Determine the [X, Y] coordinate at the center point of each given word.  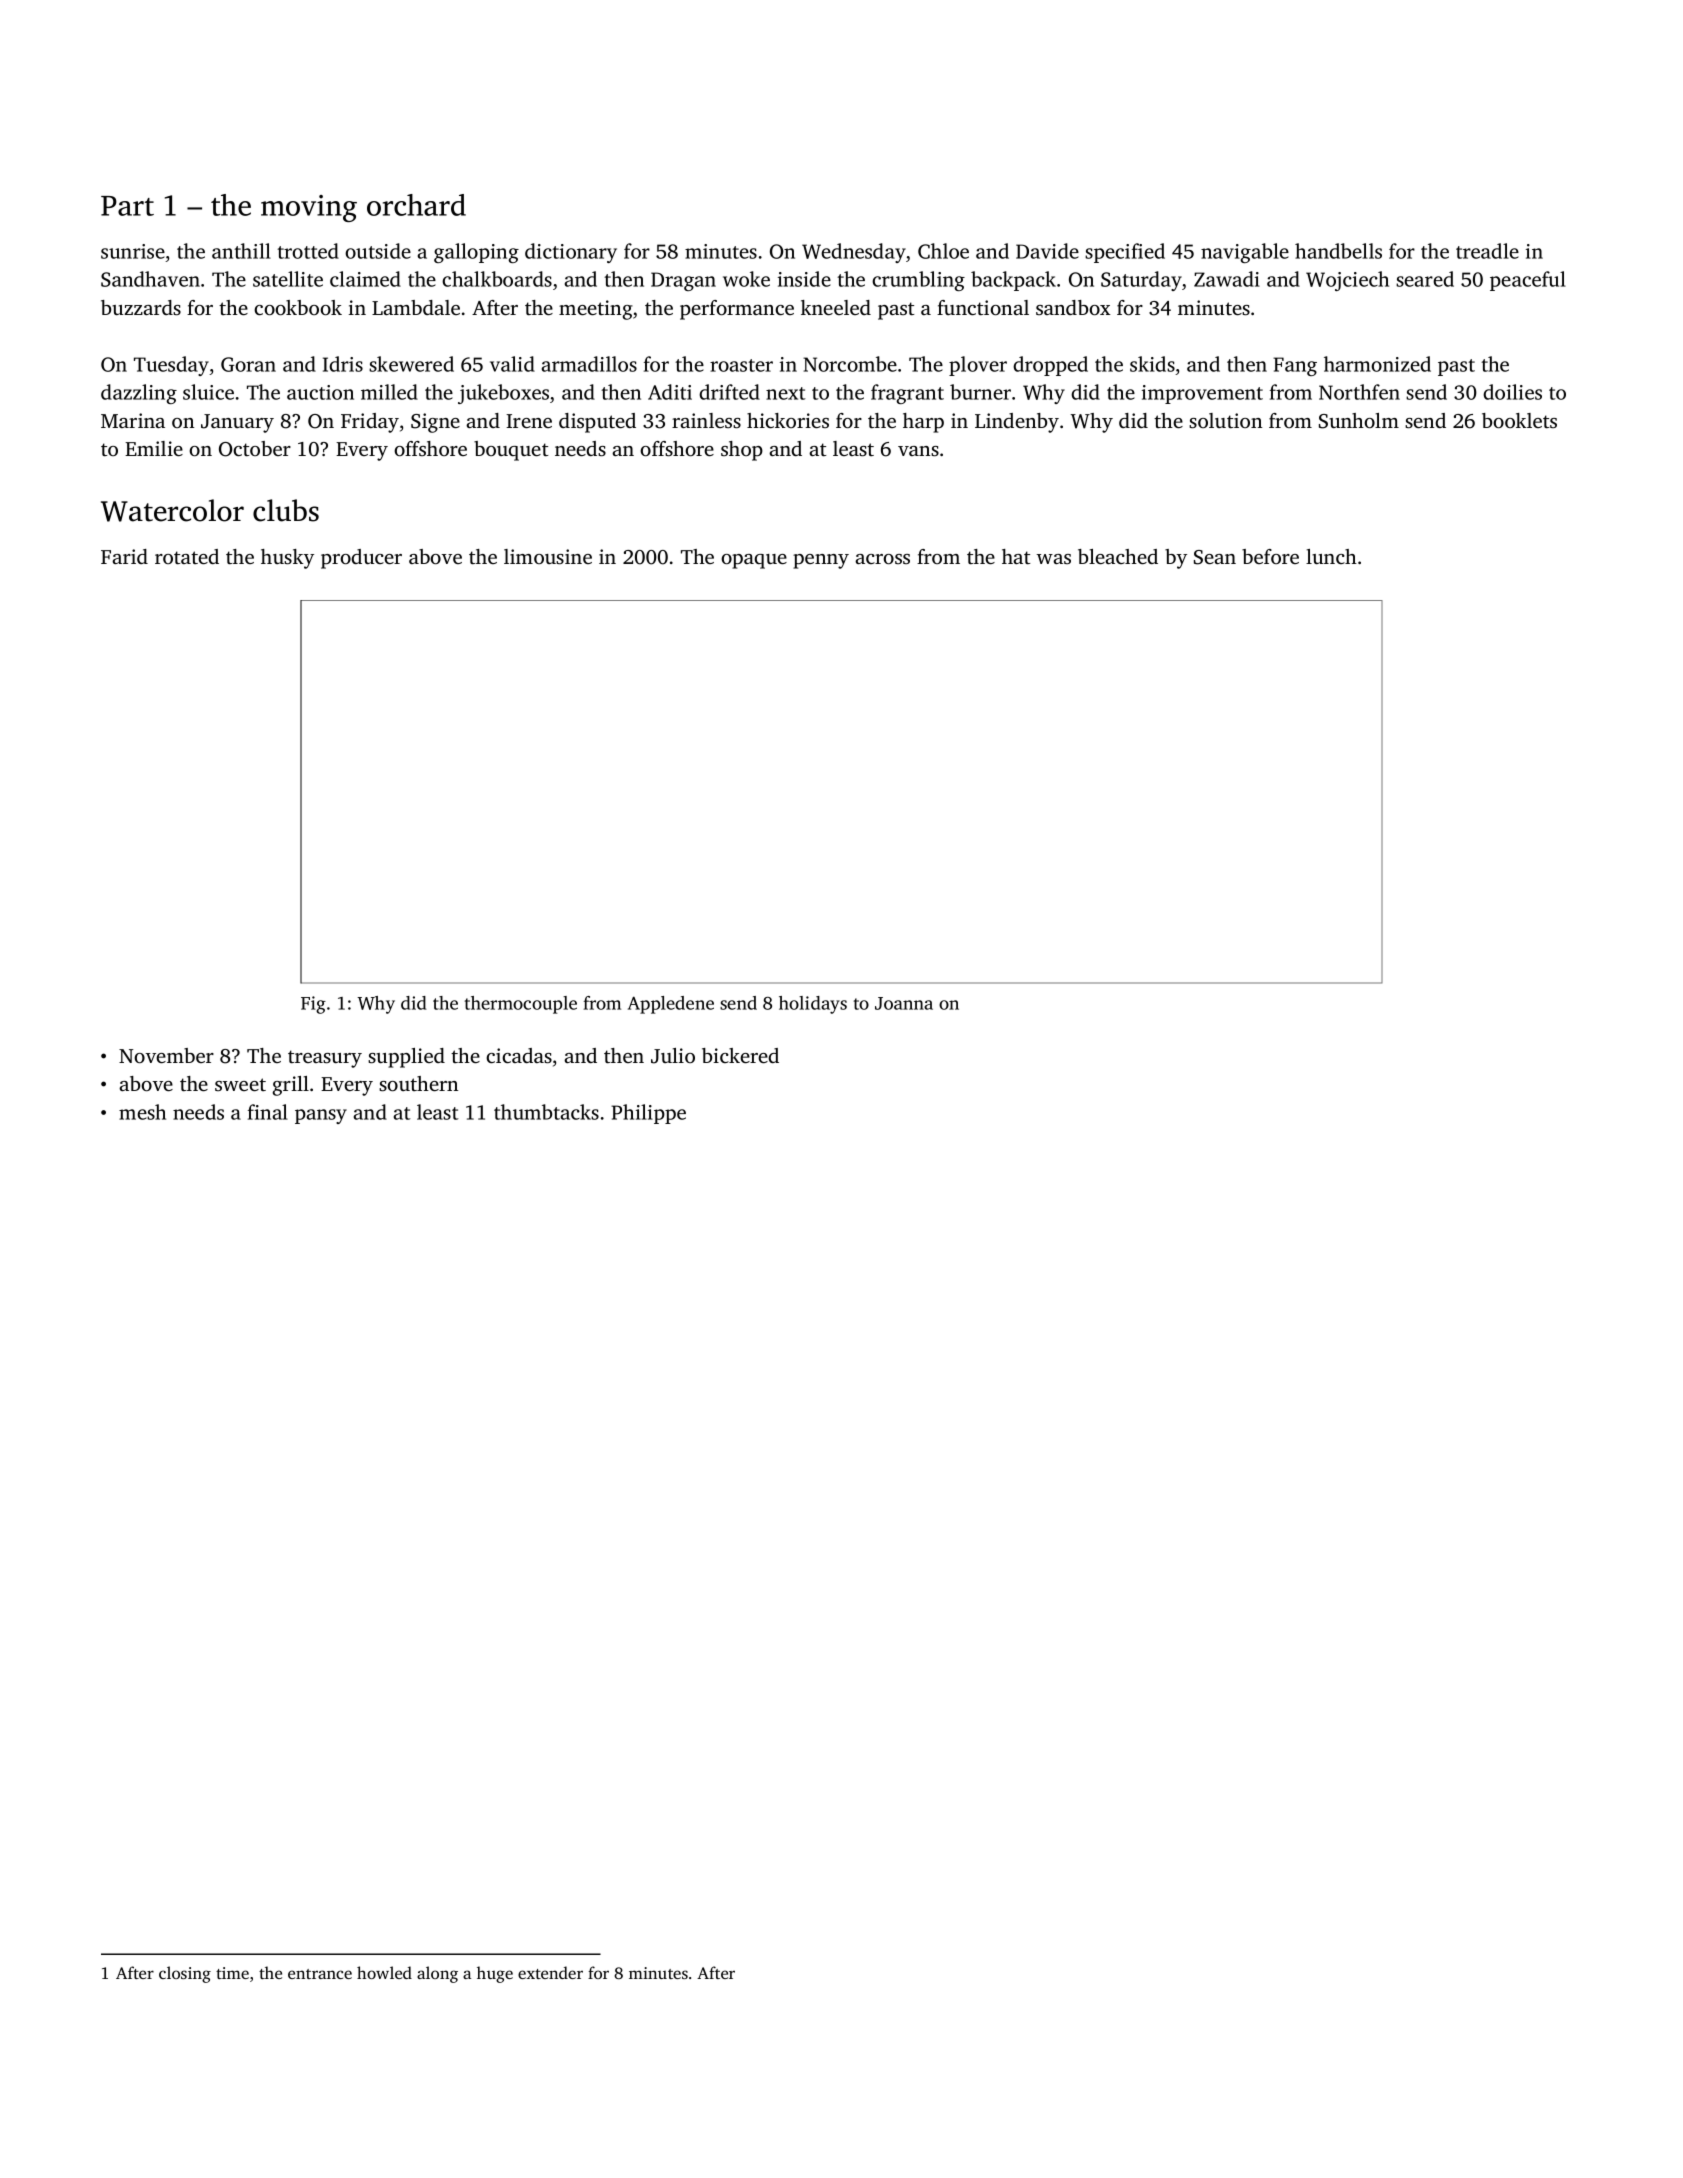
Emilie [154, 448]
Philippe [648, 1114]
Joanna [904, 1003]
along [437, 1974]
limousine [548, 556]
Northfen [1359, 392]
